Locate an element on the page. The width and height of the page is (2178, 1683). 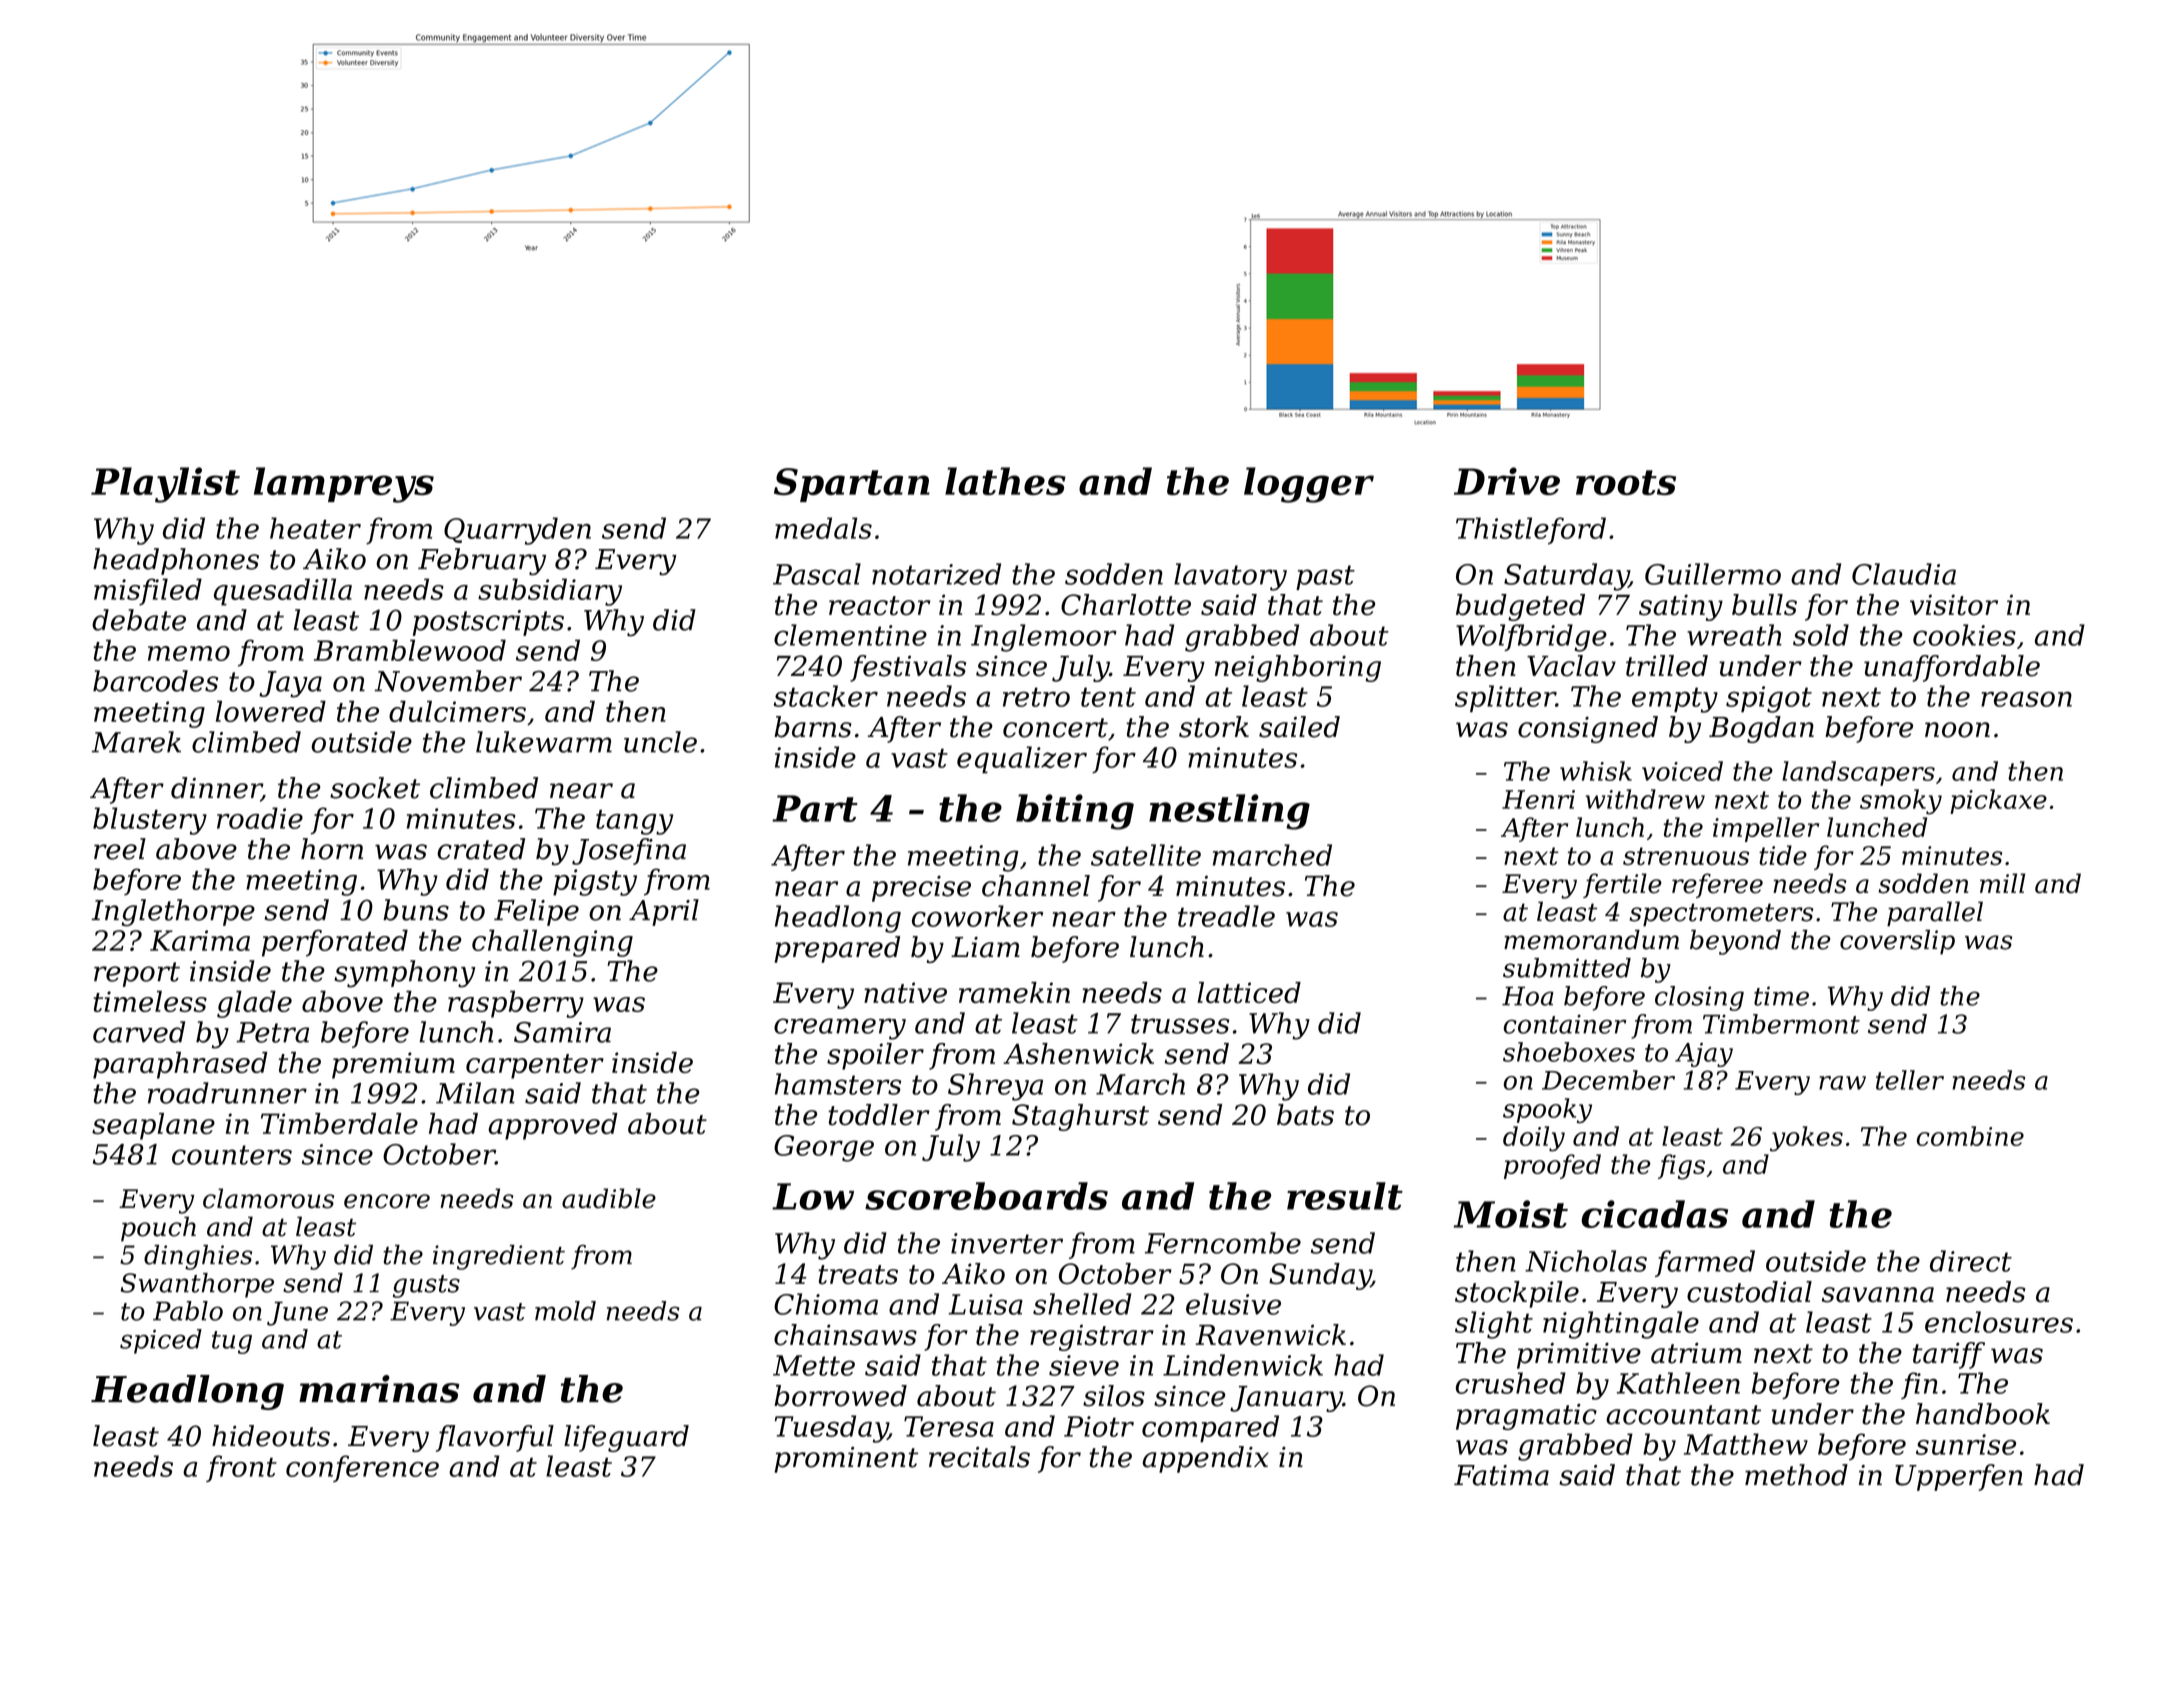
lathes is located at coordinates (1005, 481).
